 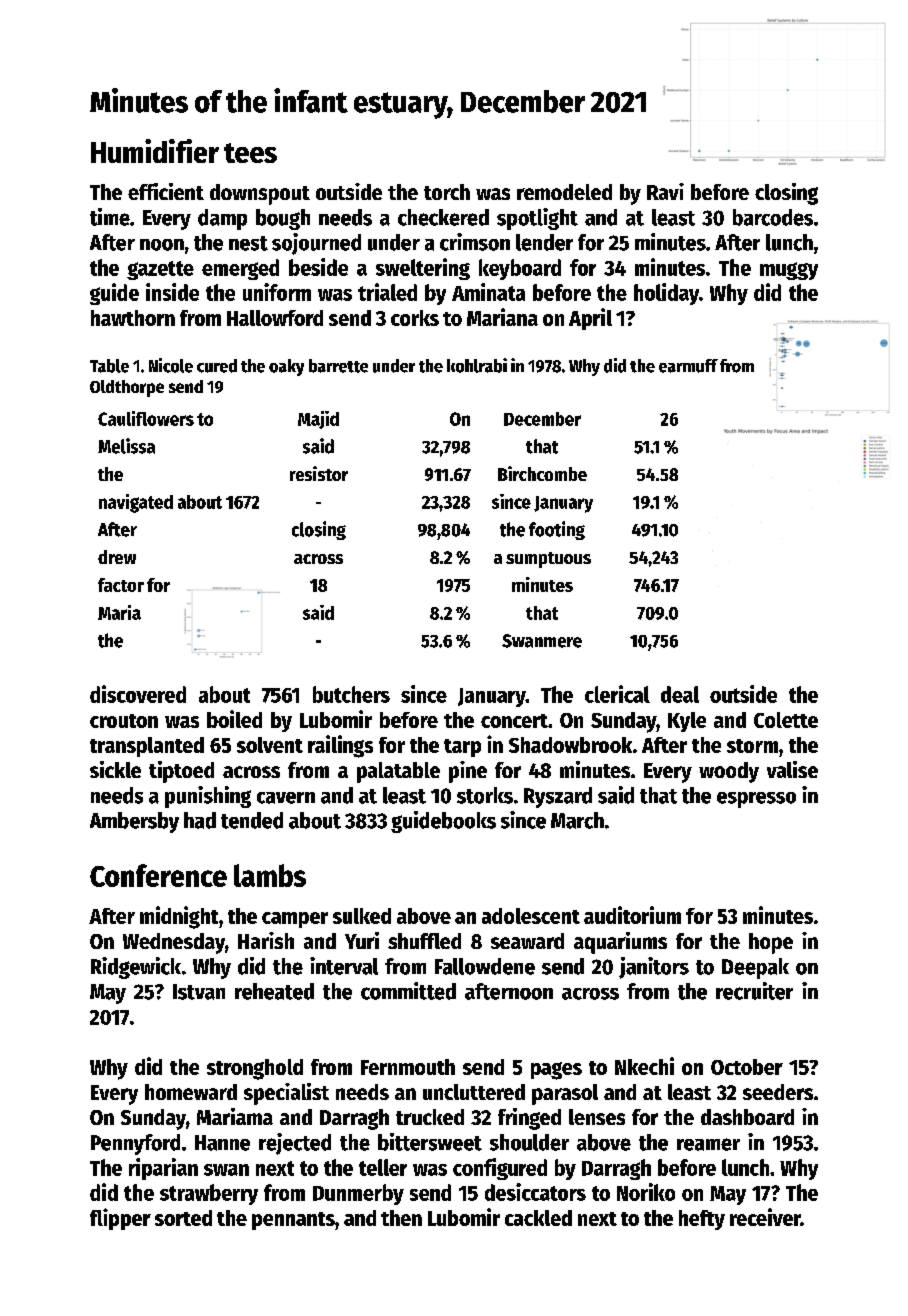 What do you see at coordinates (537, 219) in the screenshot?
I see `spotlight` at bounding box center [537, 219].
